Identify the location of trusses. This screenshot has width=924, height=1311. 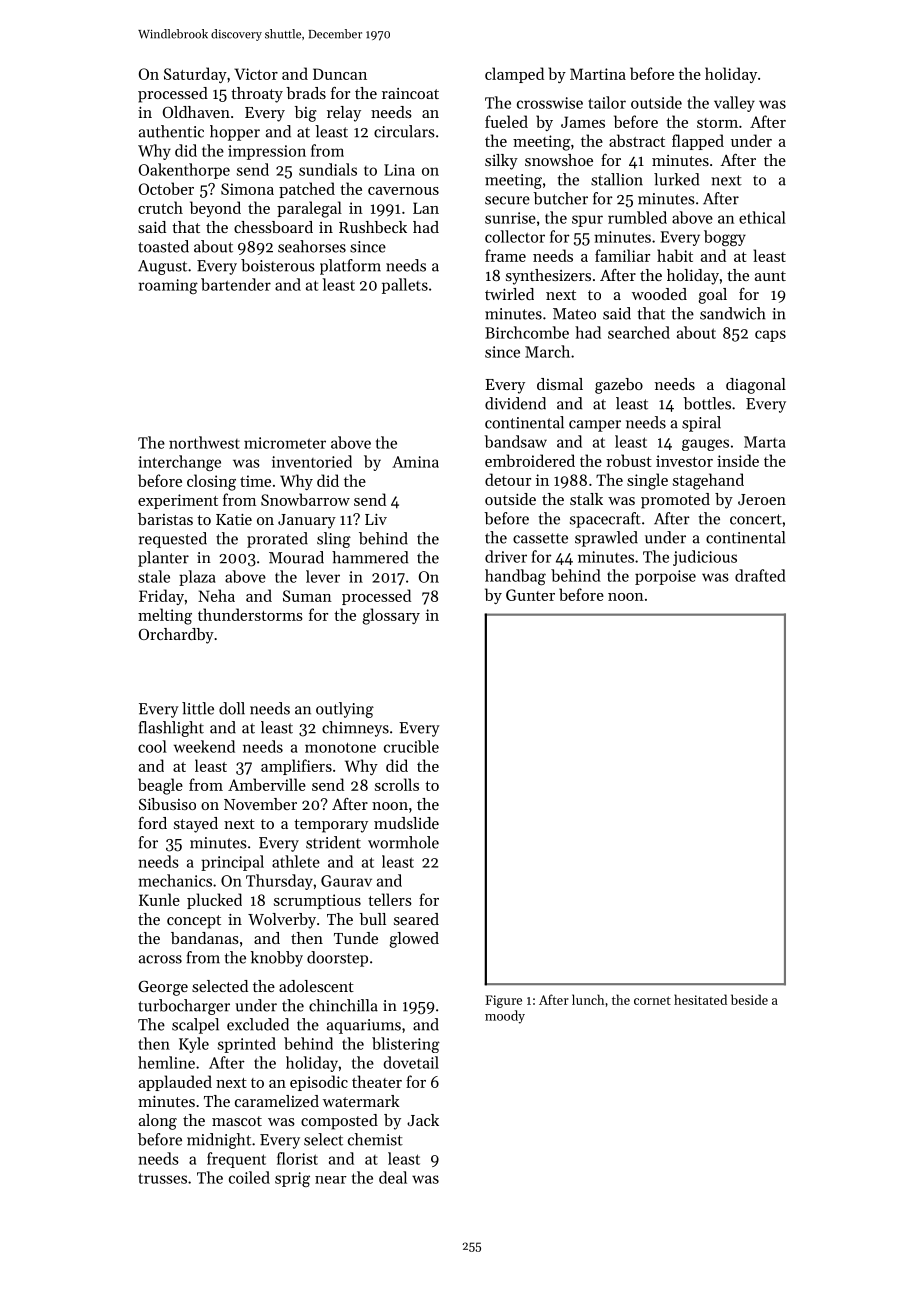
(162, 1178).
